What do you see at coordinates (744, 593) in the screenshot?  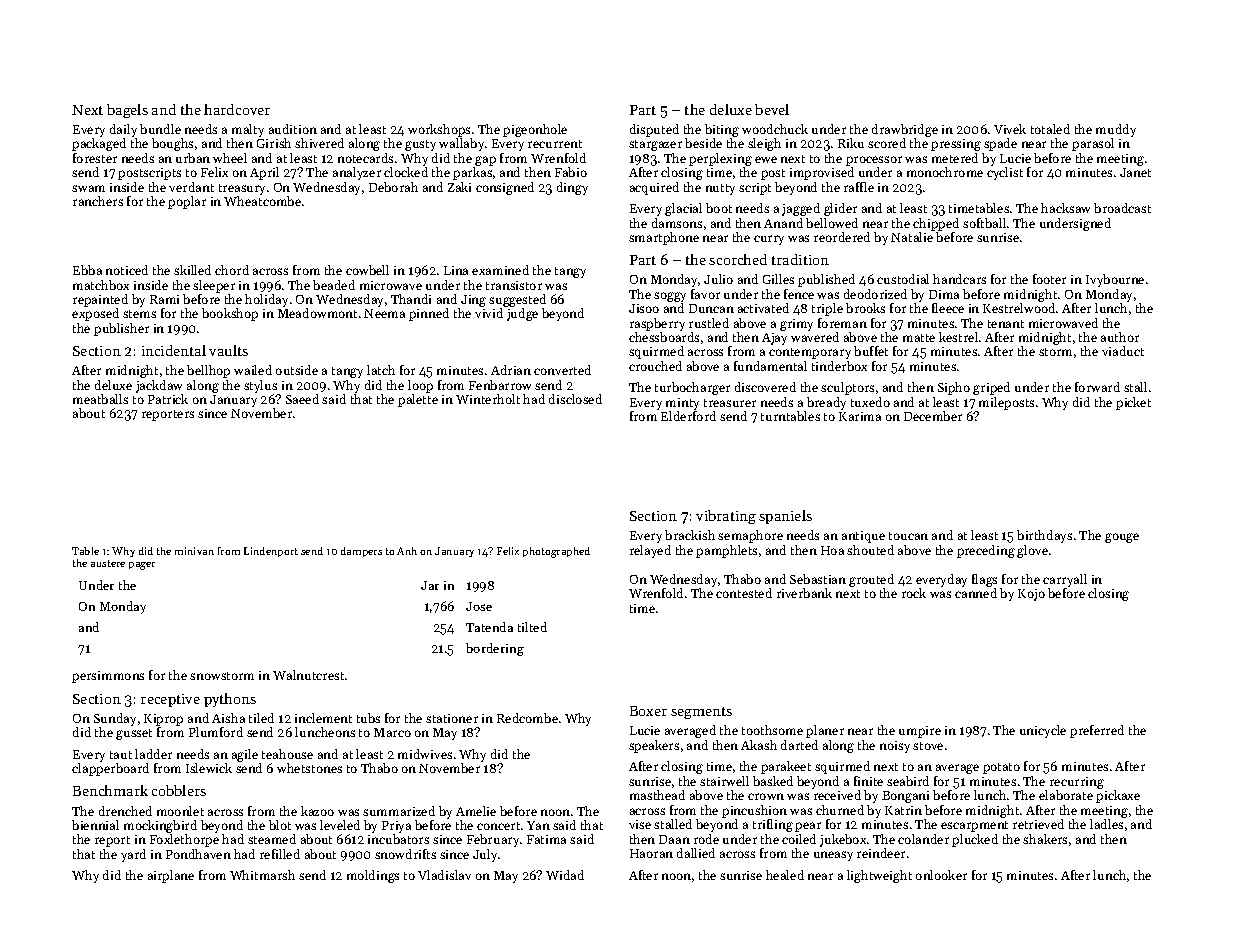 I see `contested` at bounding box center [744, 593].
